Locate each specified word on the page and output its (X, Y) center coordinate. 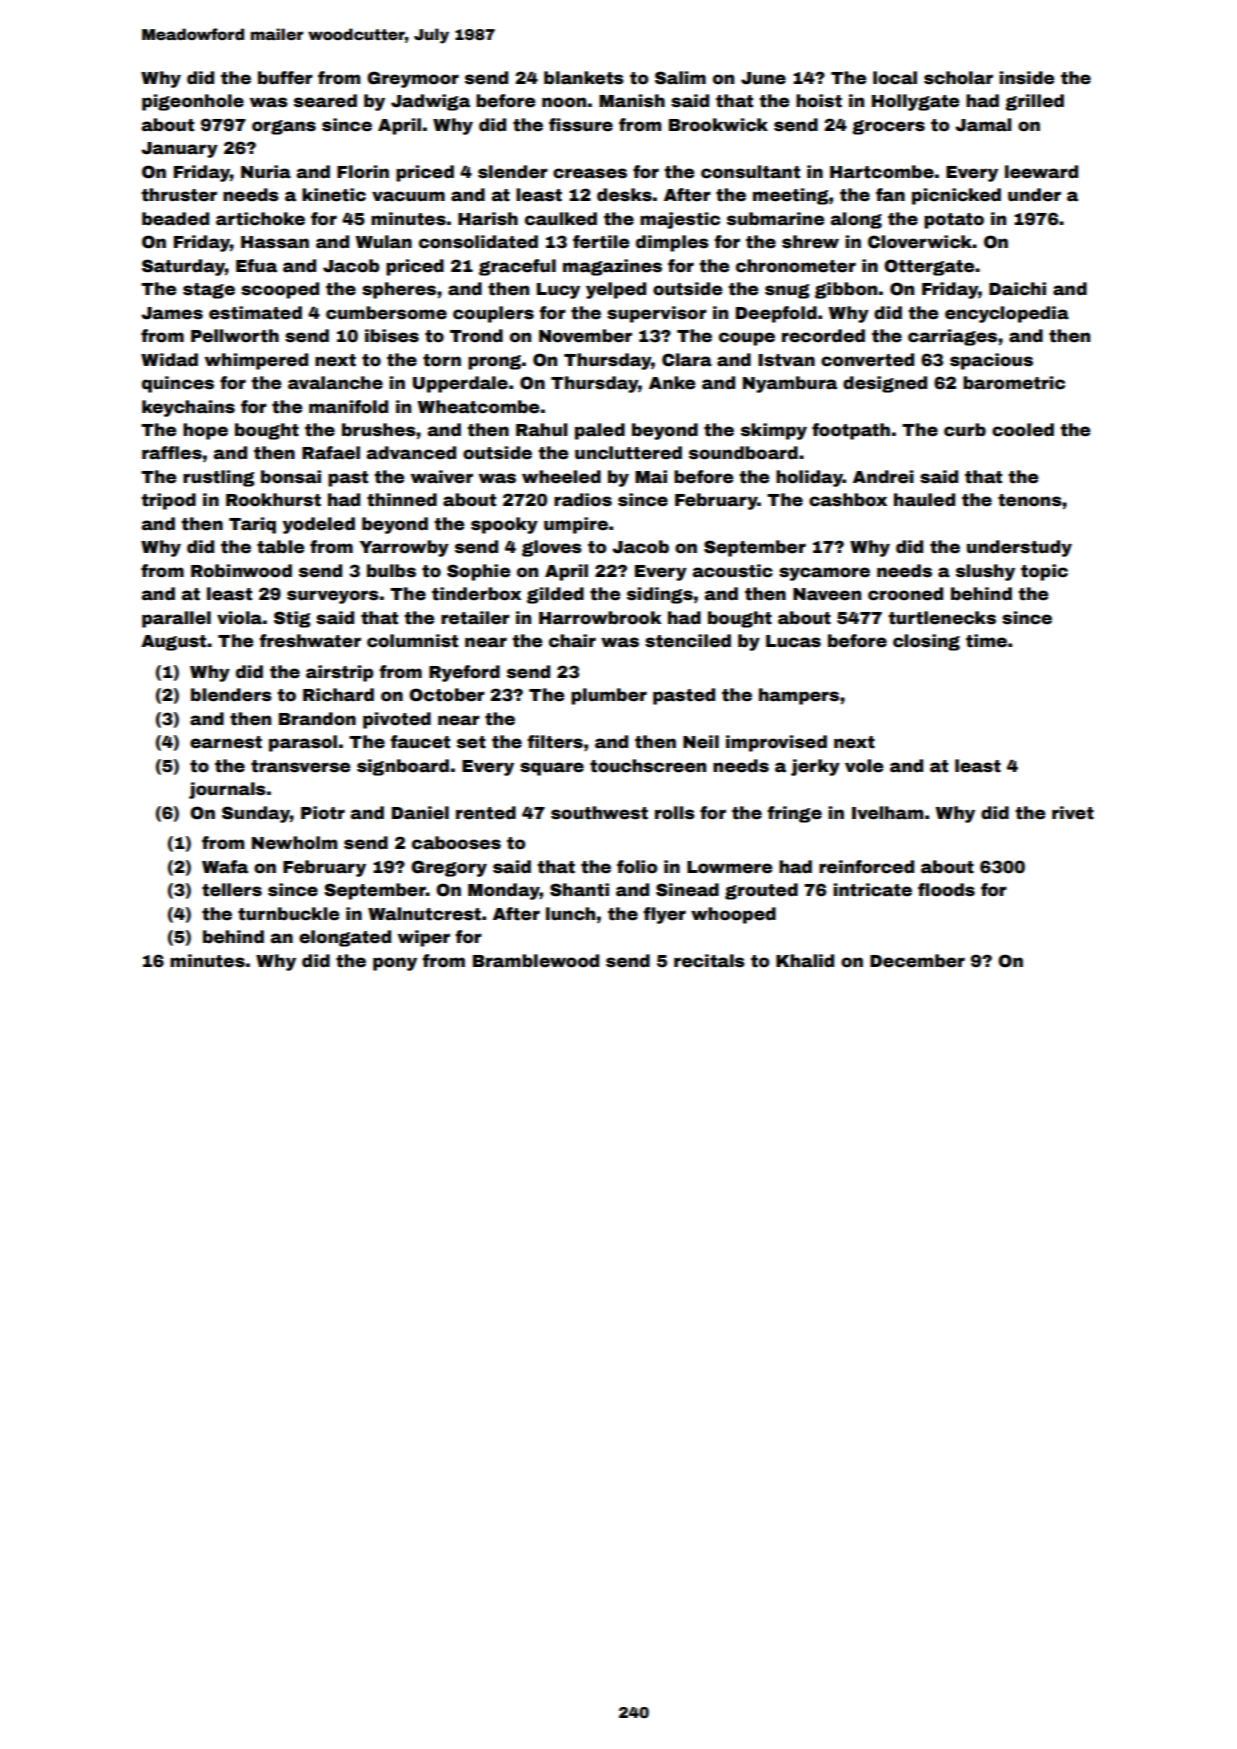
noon (564, 102)
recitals (709, 961)
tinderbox (476, 594)
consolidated (478, 242)
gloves (552, 548)
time (986, 641)
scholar (958, 78)
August (173, 643)
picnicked (956, 196)
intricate (872, 890)
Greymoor (413, 79)
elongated (345, 938)
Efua (256, 266)
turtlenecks (942, 618)
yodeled (319, 525)
